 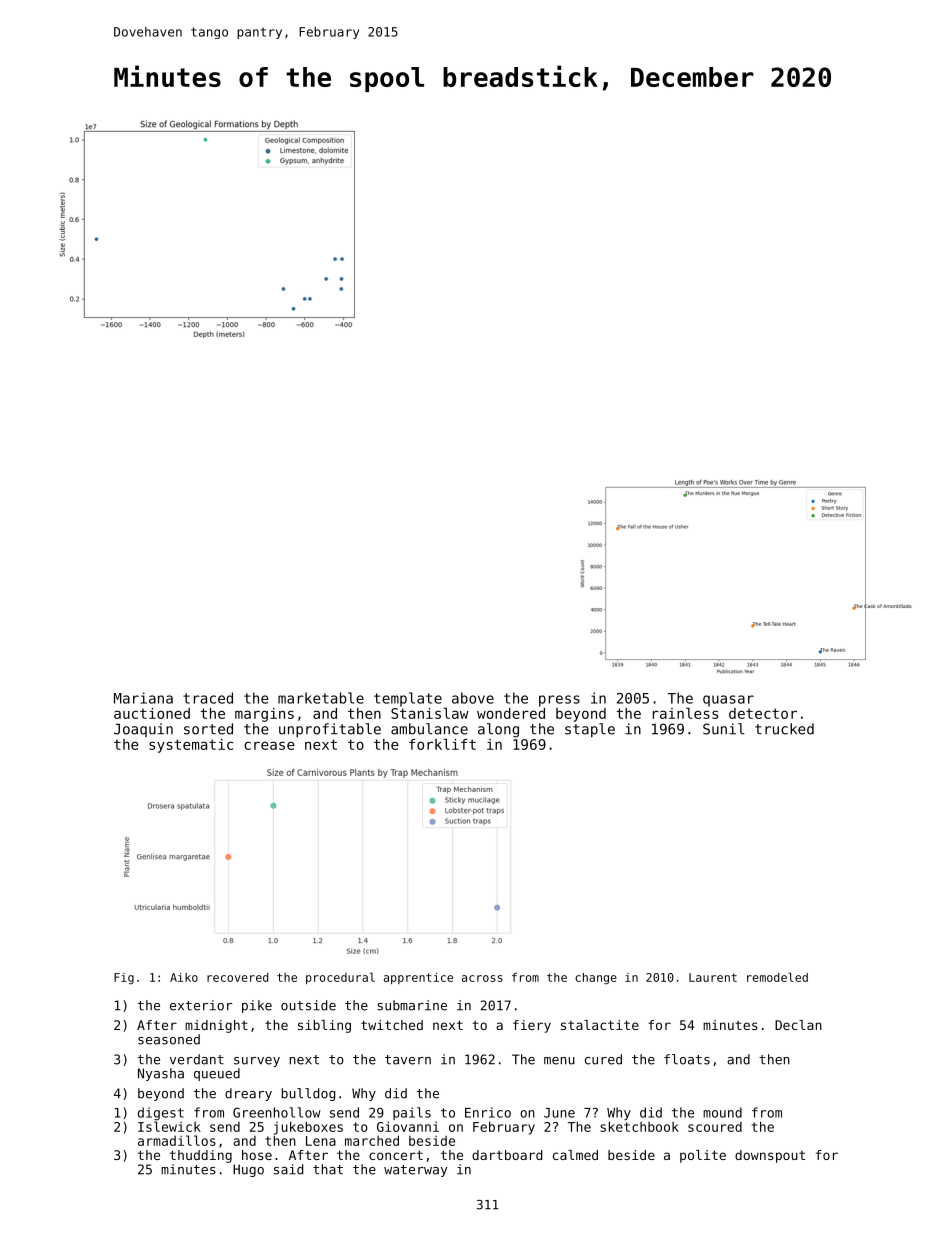 I want to click on traced, so click(x=208, y=698).
